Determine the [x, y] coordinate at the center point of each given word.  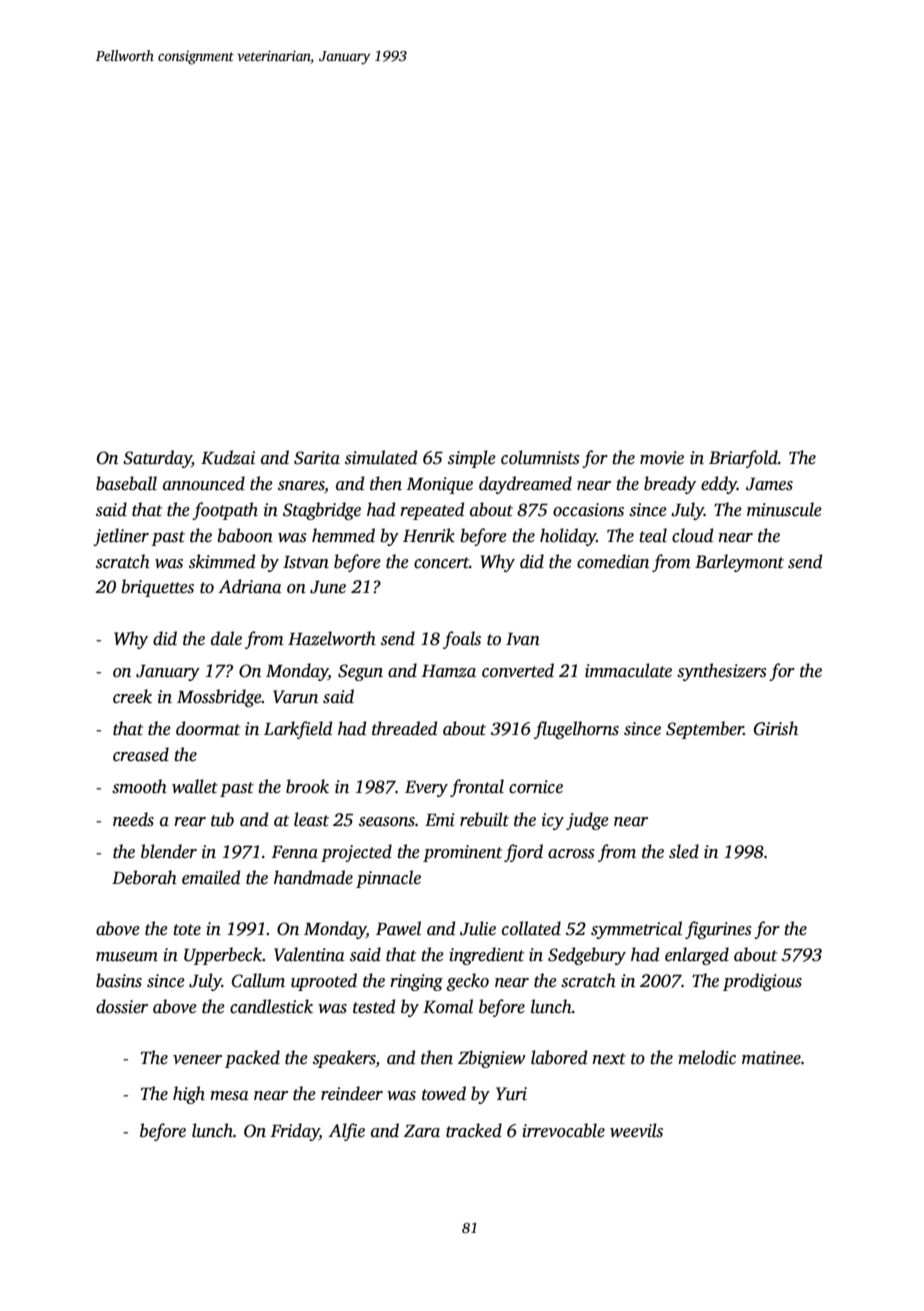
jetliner [121, 537]
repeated [432, 511]
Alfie [346, 1132]
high [189, 1095]
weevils [636, 1130]
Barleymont [739, 563]
